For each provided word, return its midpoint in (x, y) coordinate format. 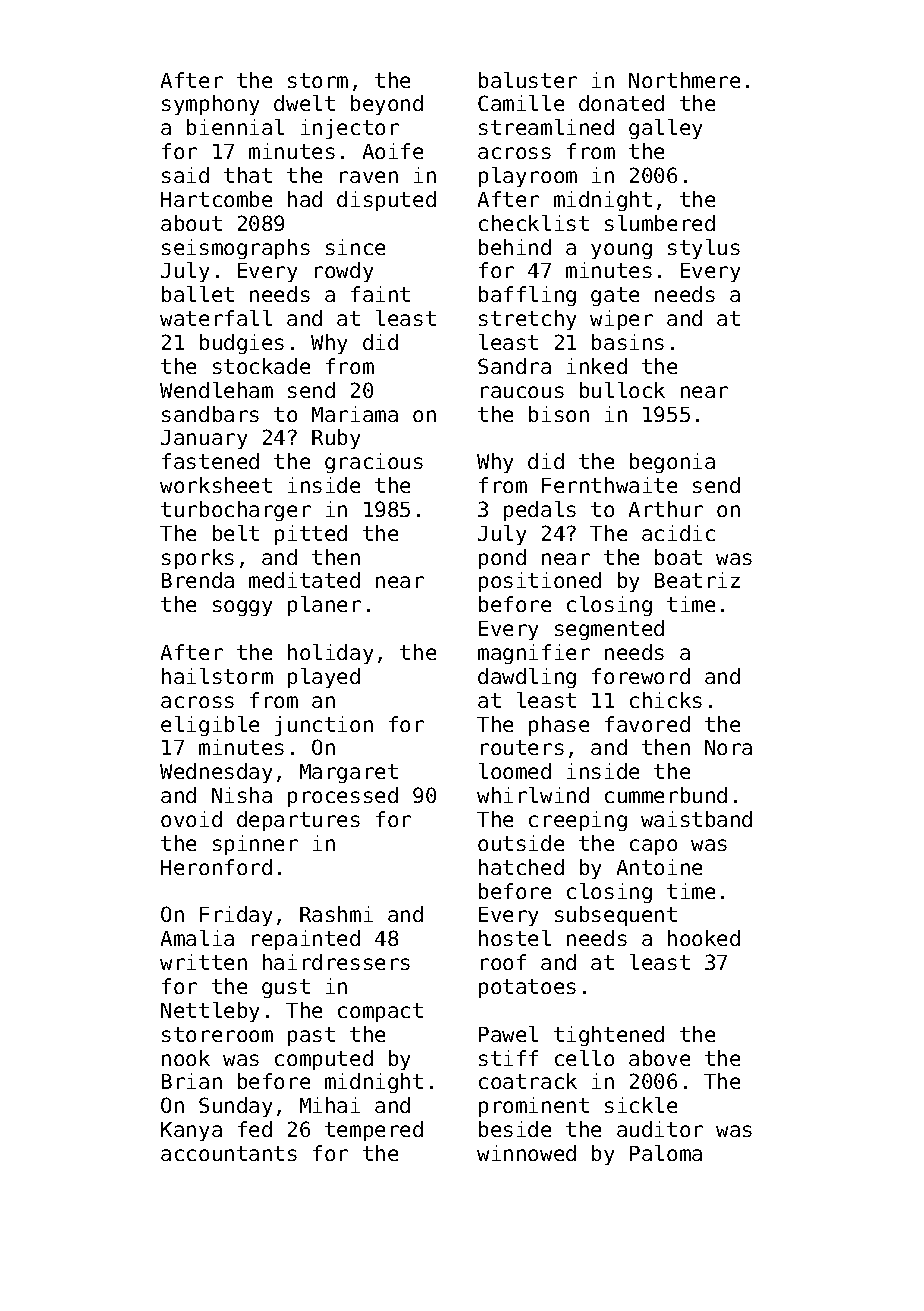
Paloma (666, 1153)
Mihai (330, 1105)
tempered (374, 1131)
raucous (522, 392)
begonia (672, 463)
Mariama (355, 414)
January (204, 439)
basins (628, 342)
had (305, 199)
